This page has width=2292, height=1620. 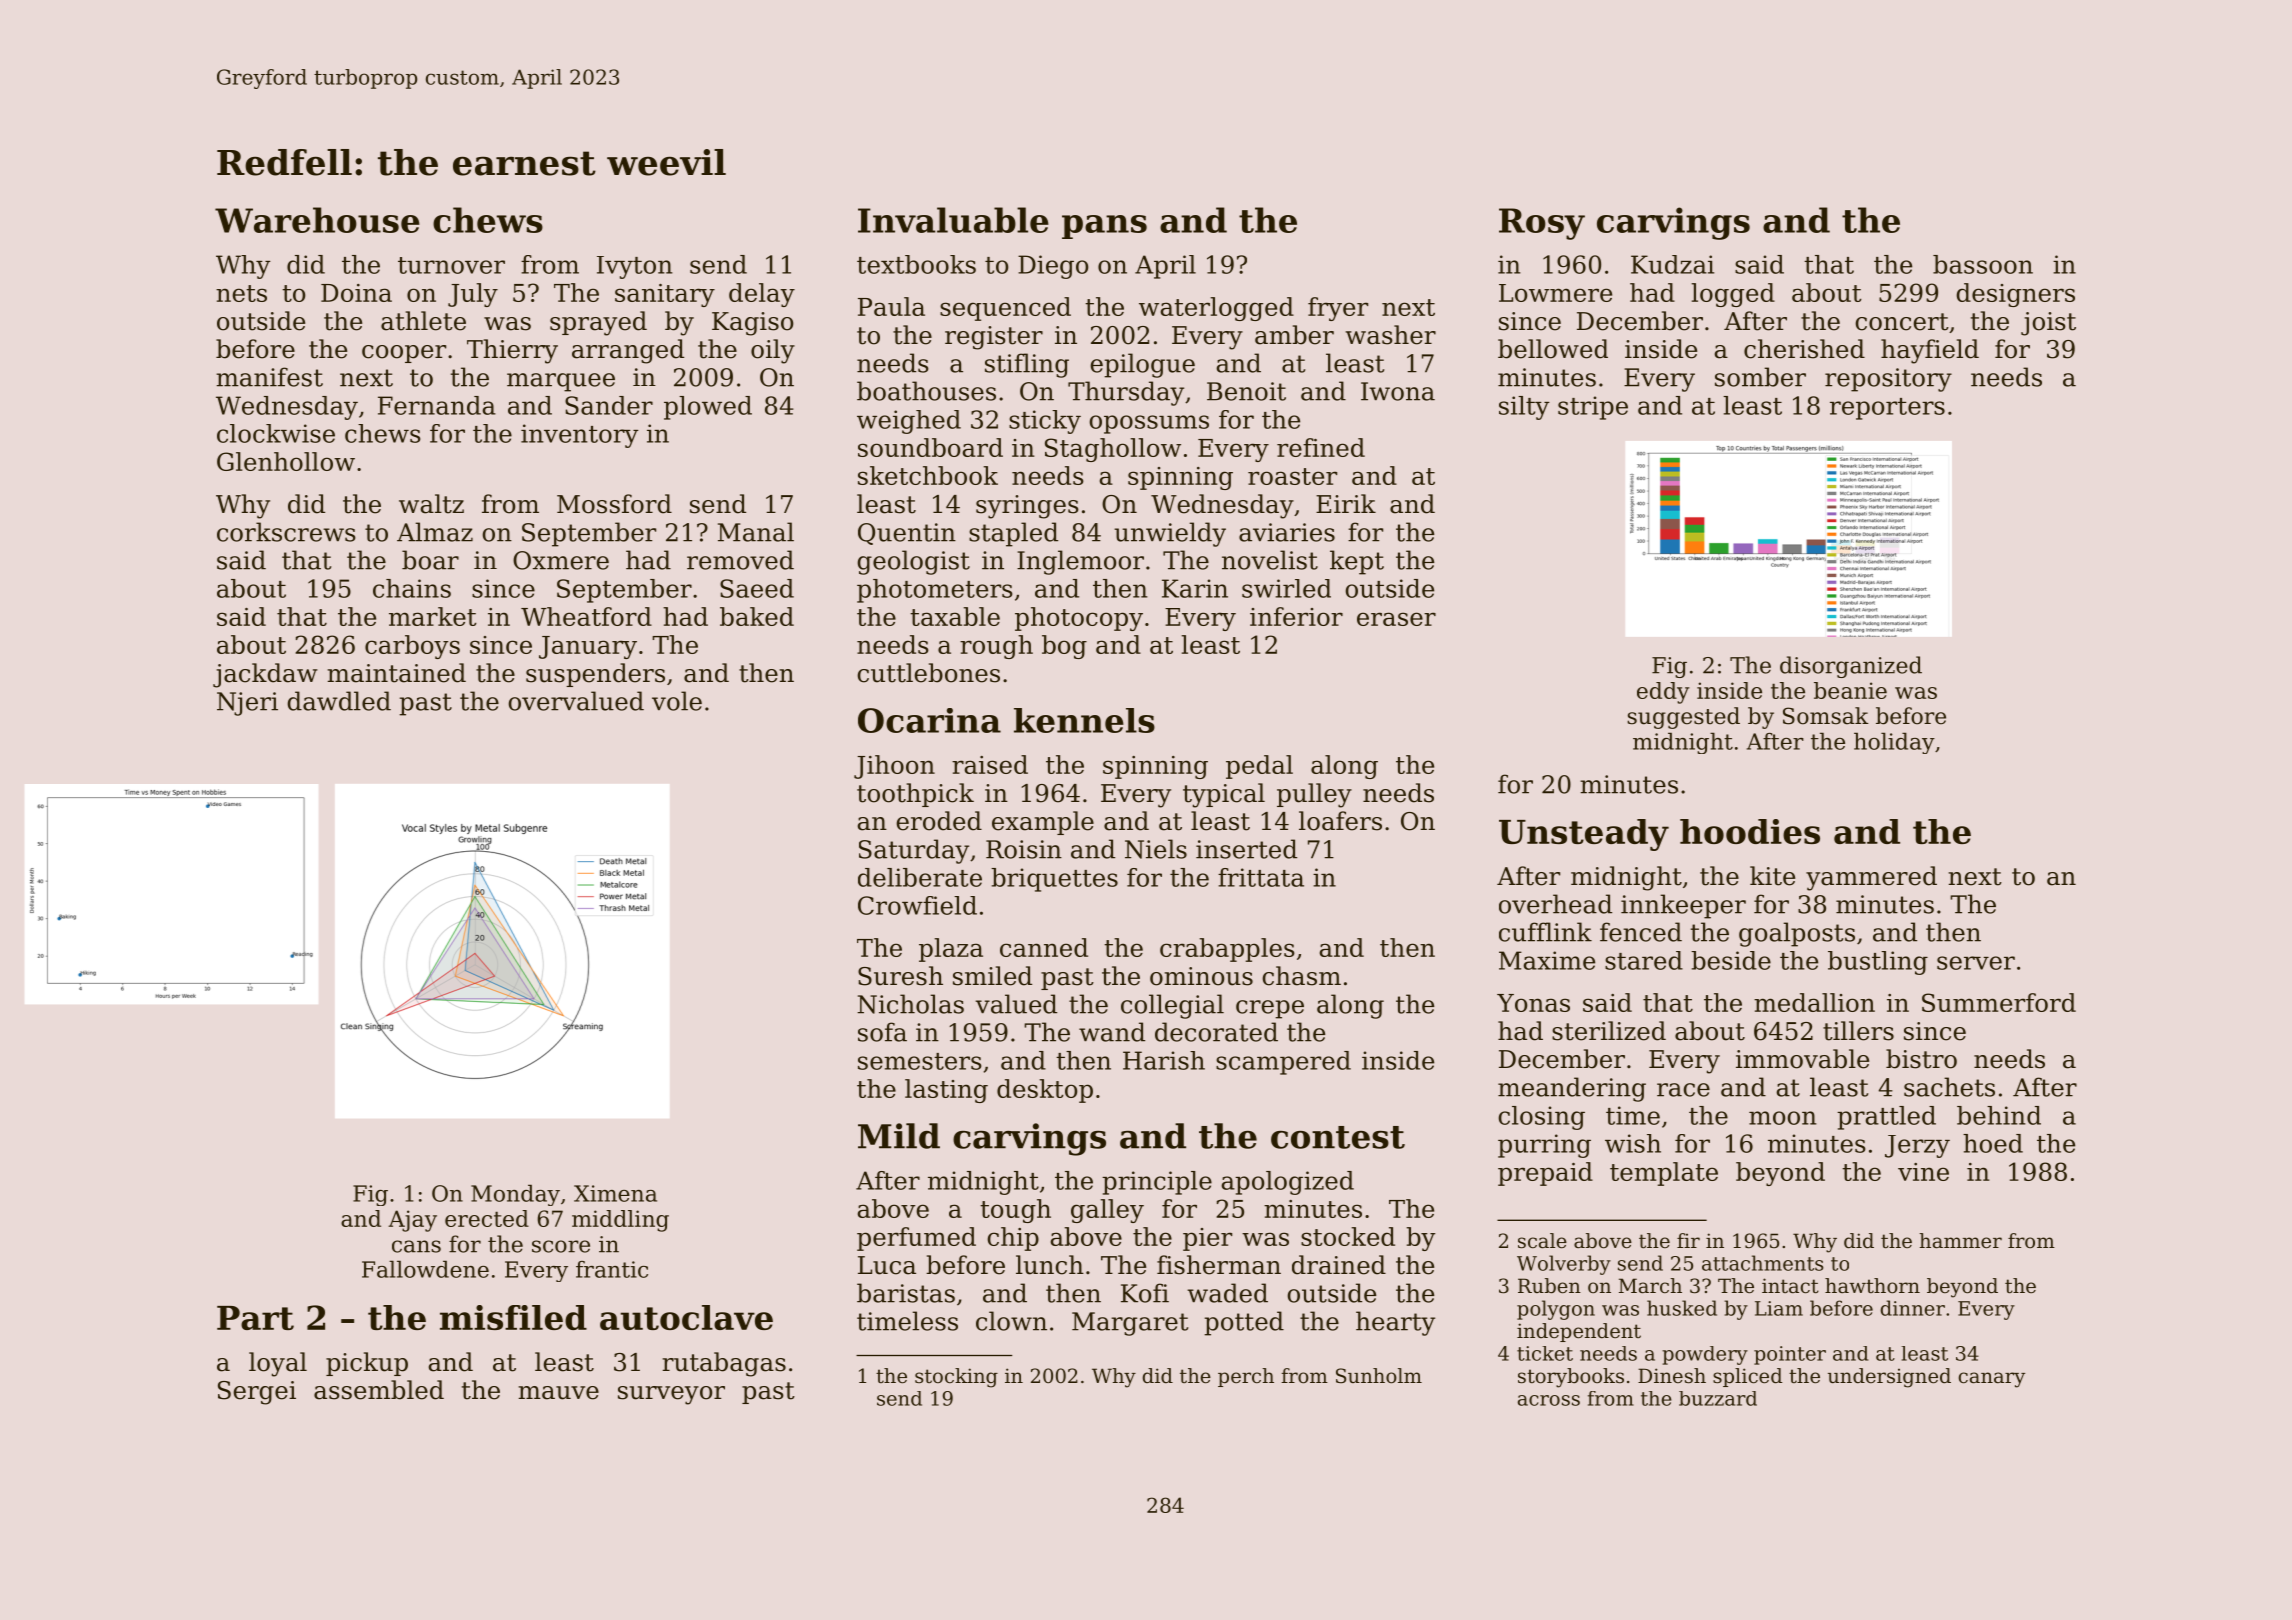 I want to click on Ivyton, so click(x=635, y=267).
